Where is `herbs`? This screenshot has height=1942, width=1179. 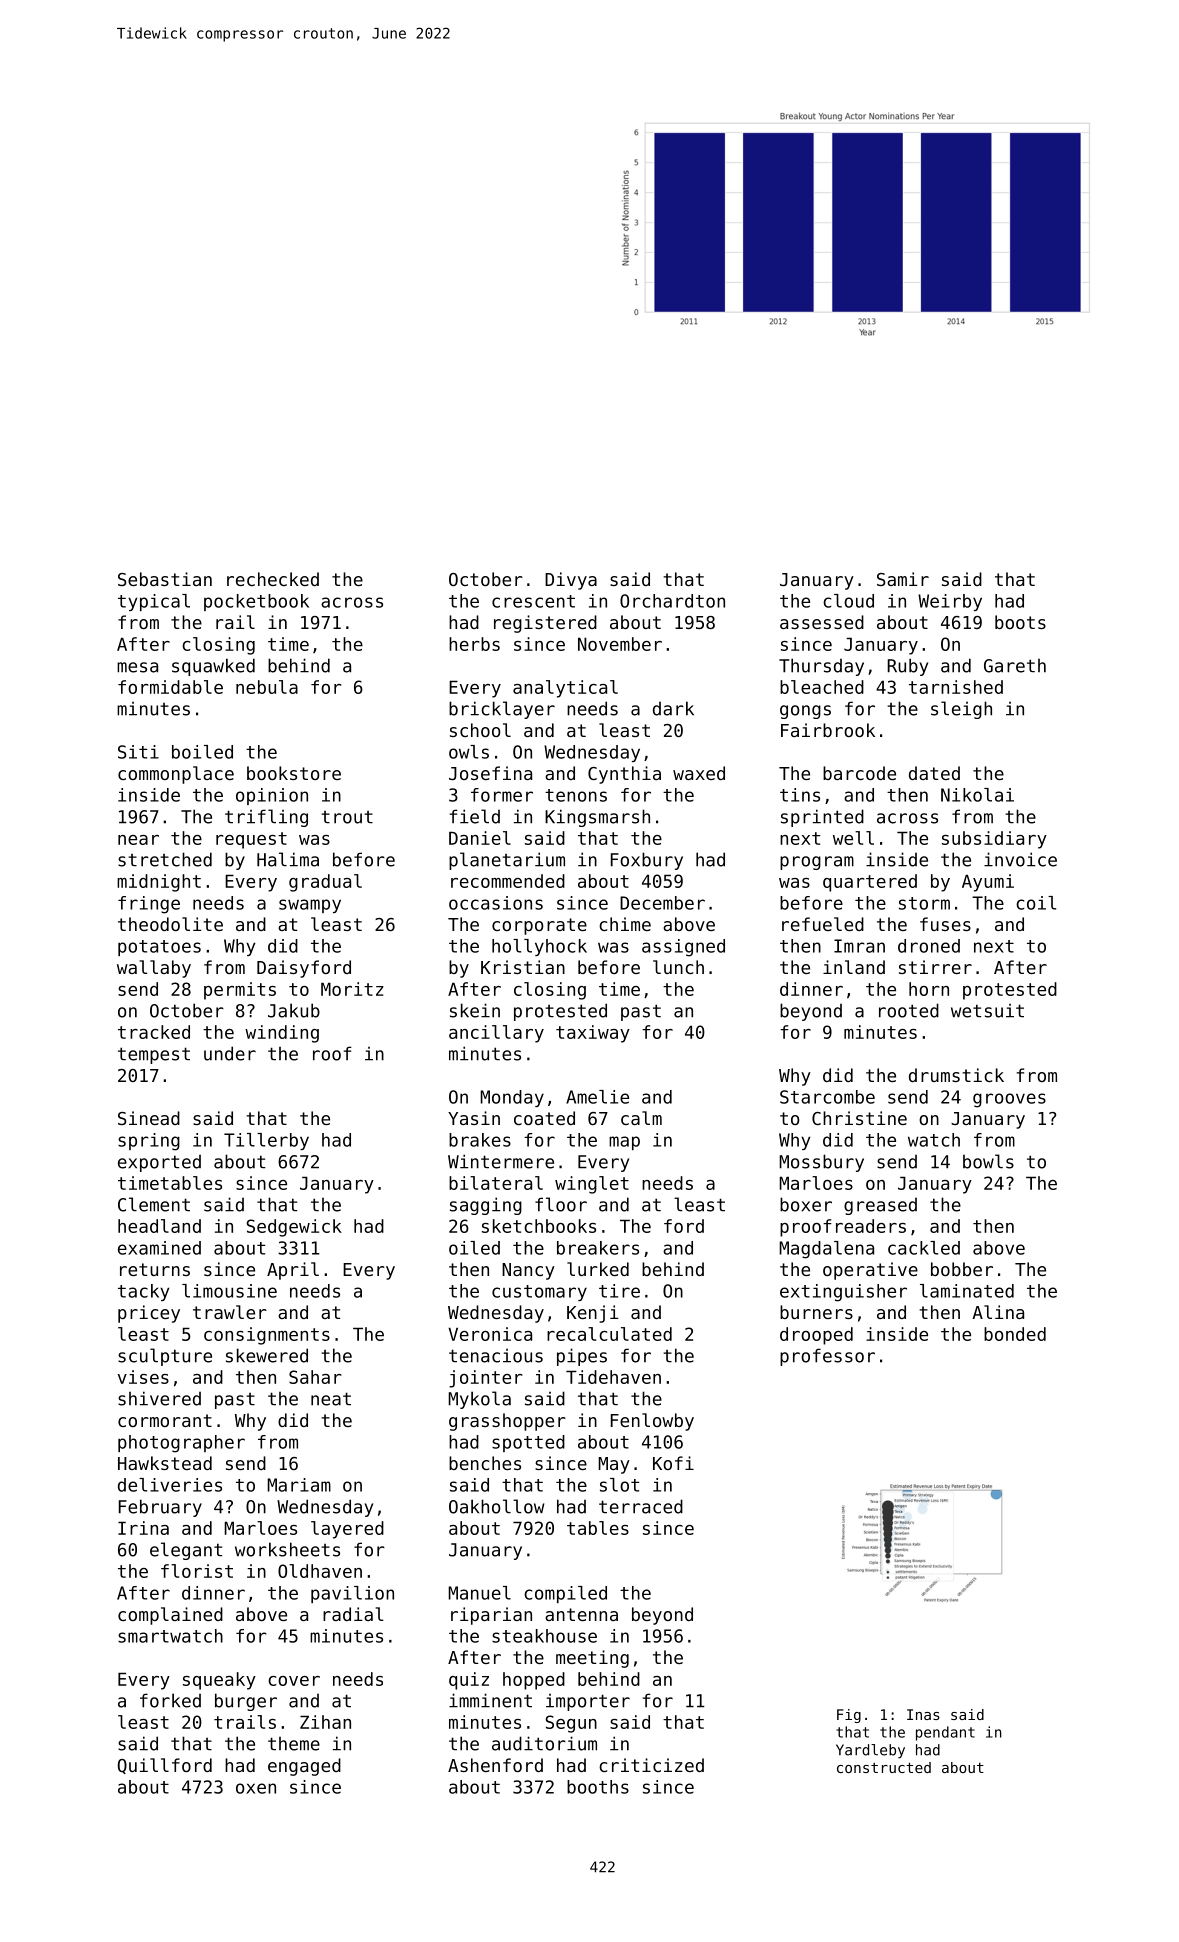
herbs is located at coordinates (474, 644).
